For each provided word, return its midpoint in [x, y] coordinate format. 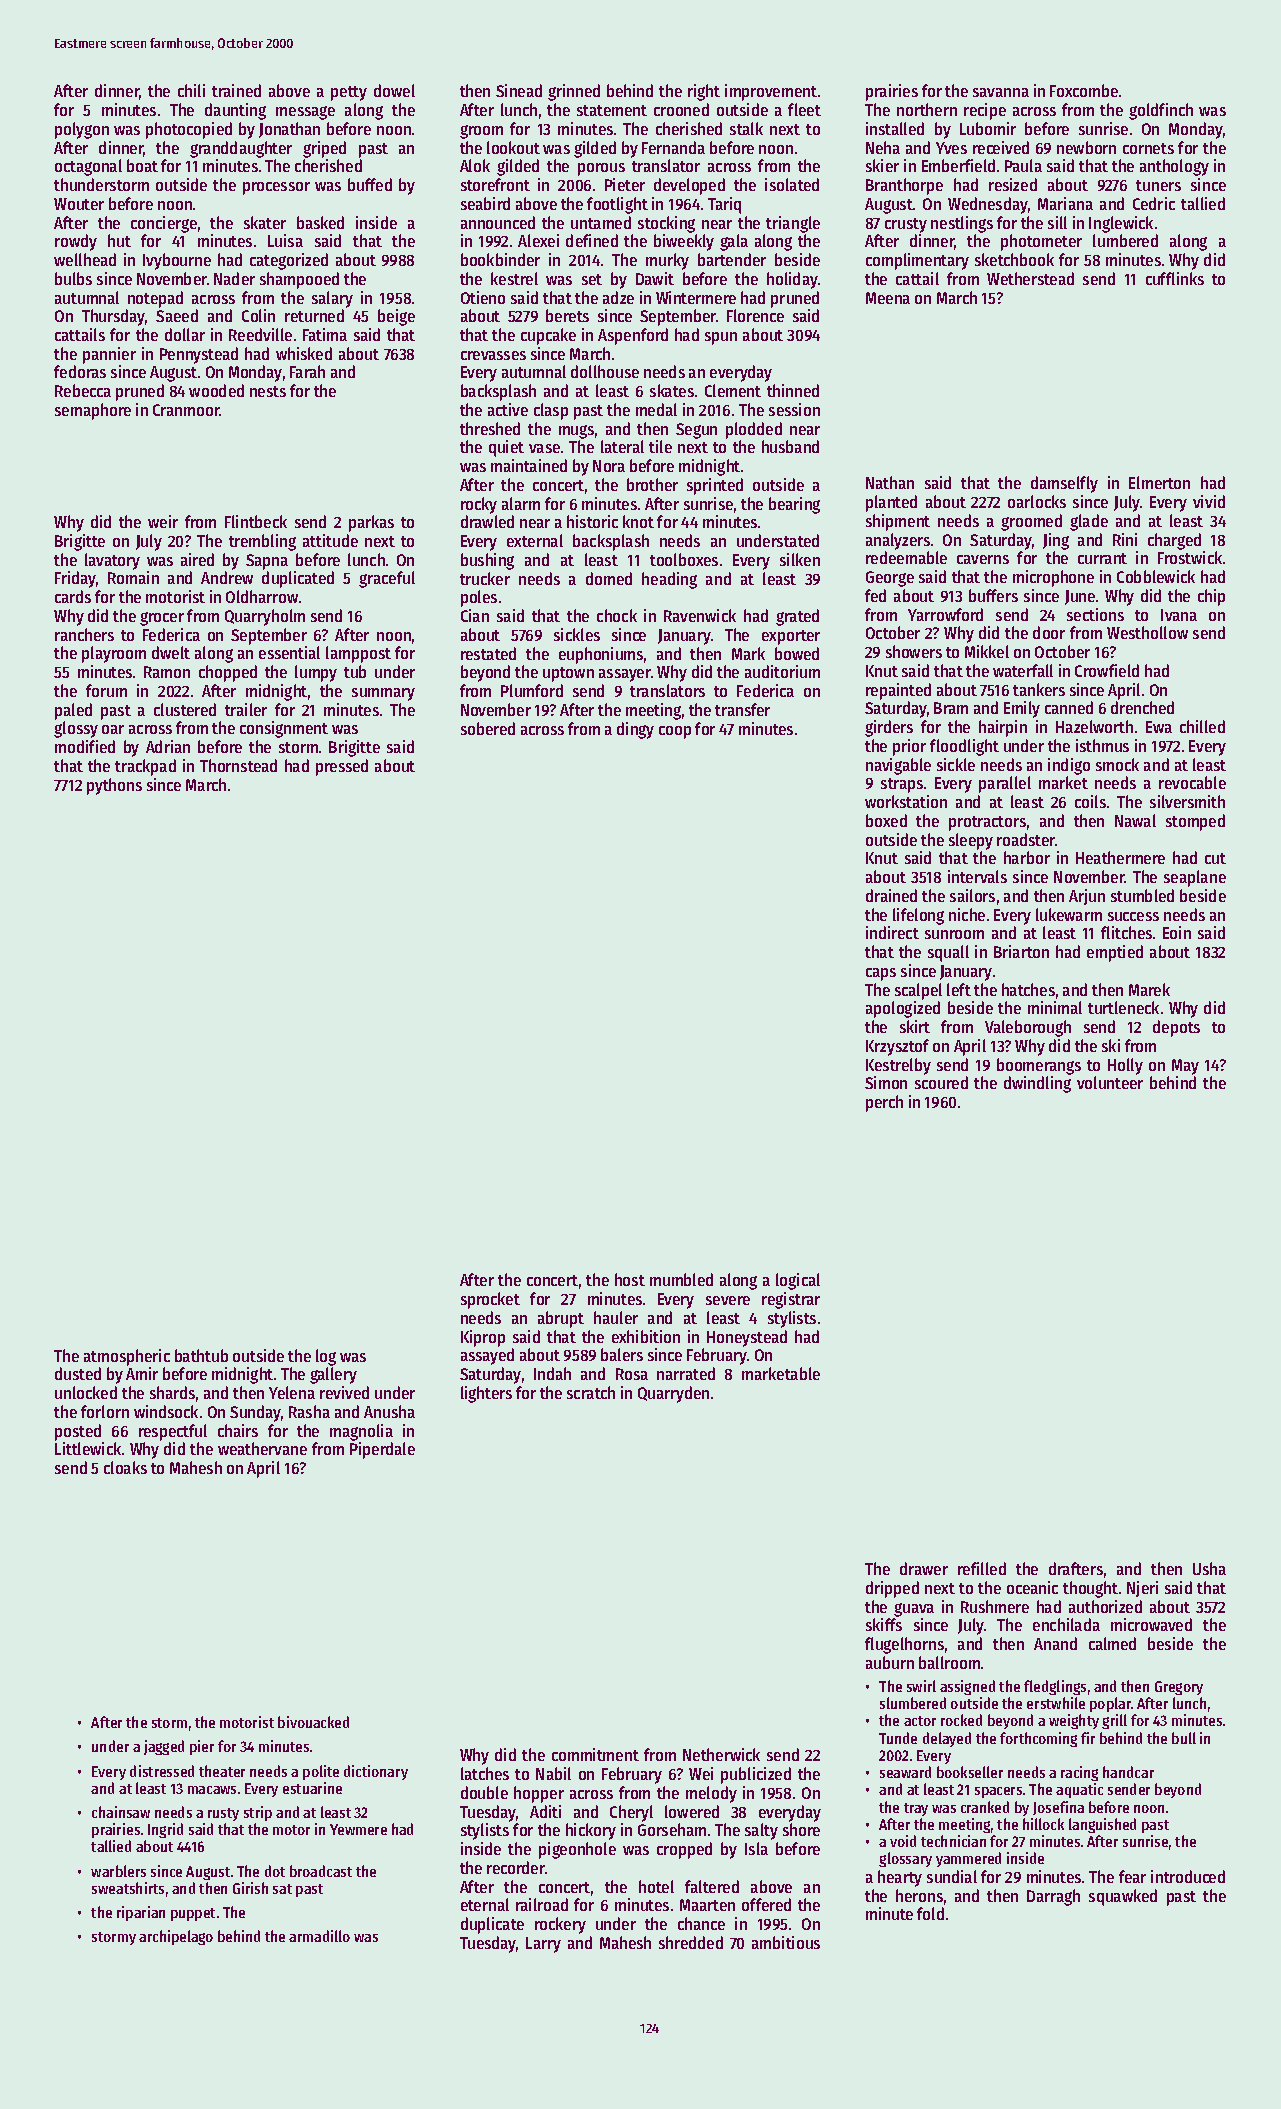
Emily [1022, 709]
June [1080, 597]
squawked [1123, 1897]
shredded [691, 1942]
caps [881, 974]
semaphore [93, 411]
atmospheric [127, 1357]
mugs [576, 432]
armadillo [319, 1936]
